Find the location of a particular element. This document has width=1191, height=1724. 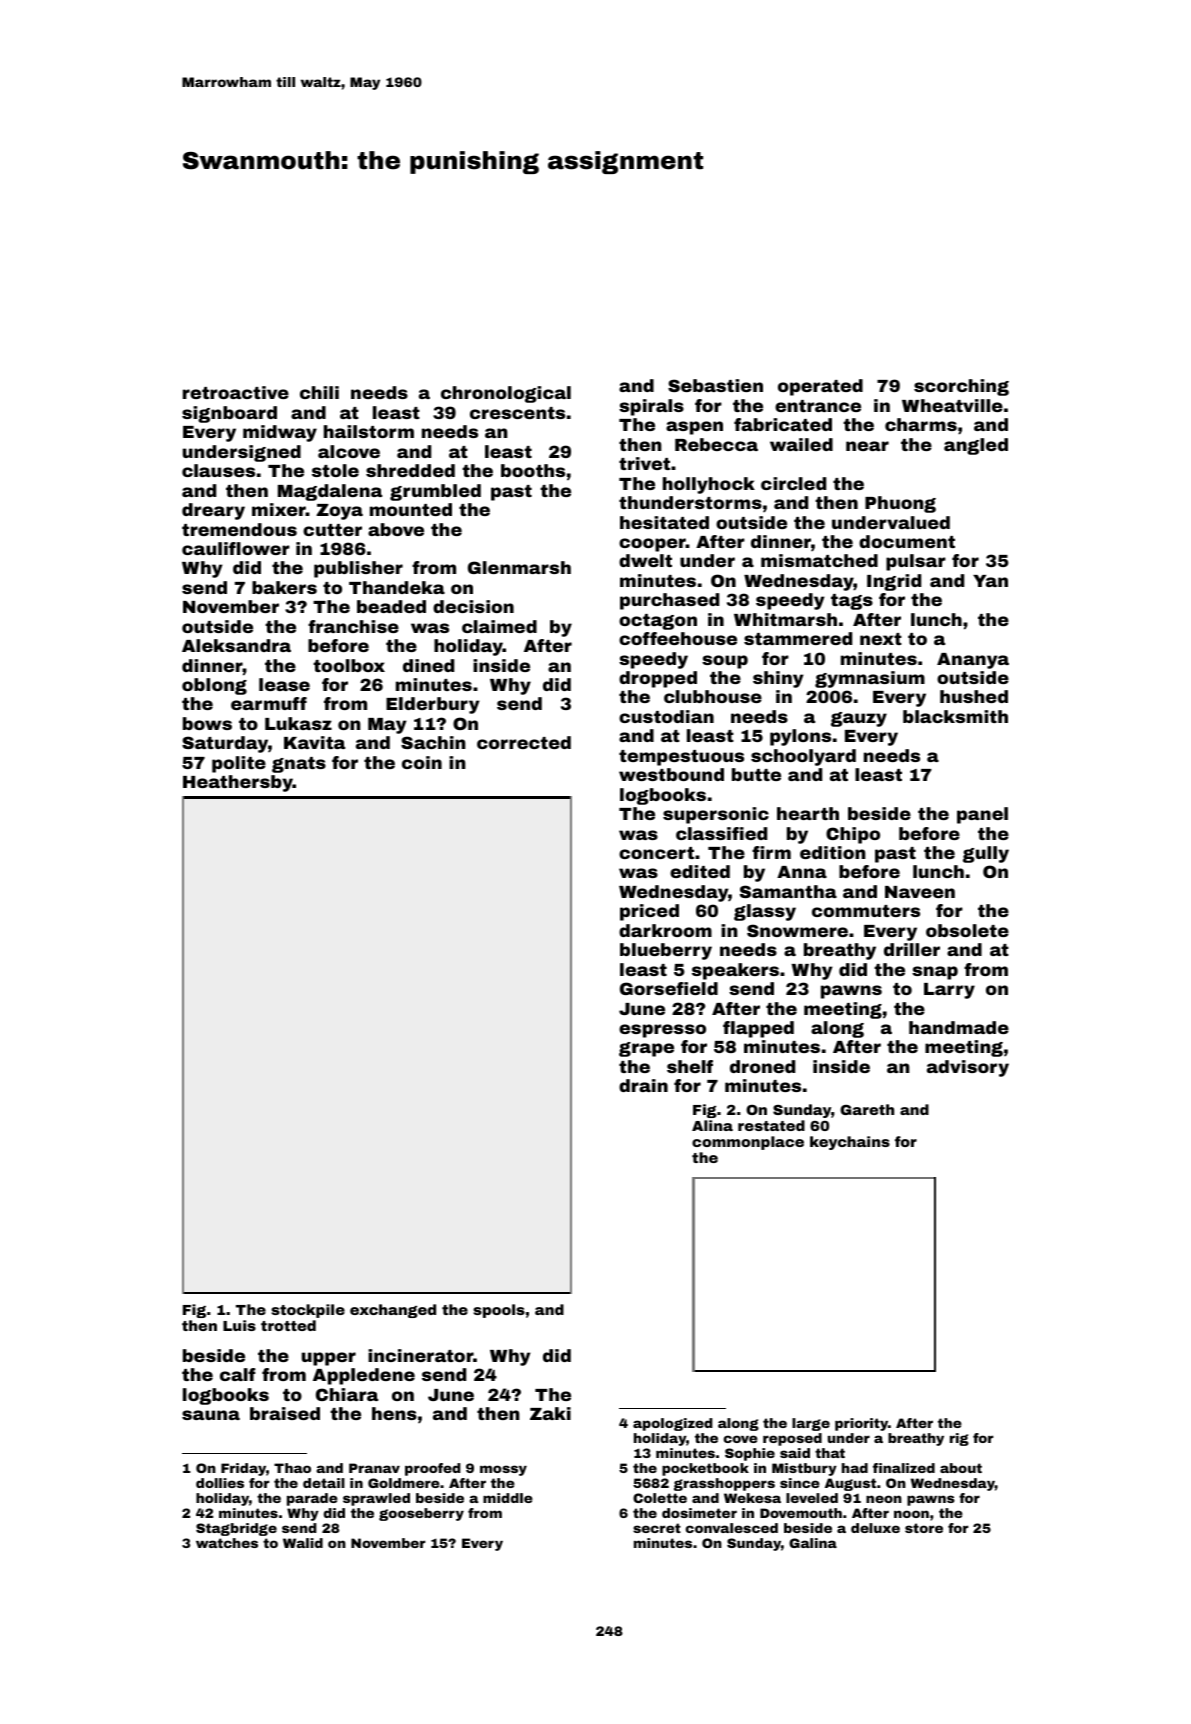

scorching is located at coordinates (961, 387).
